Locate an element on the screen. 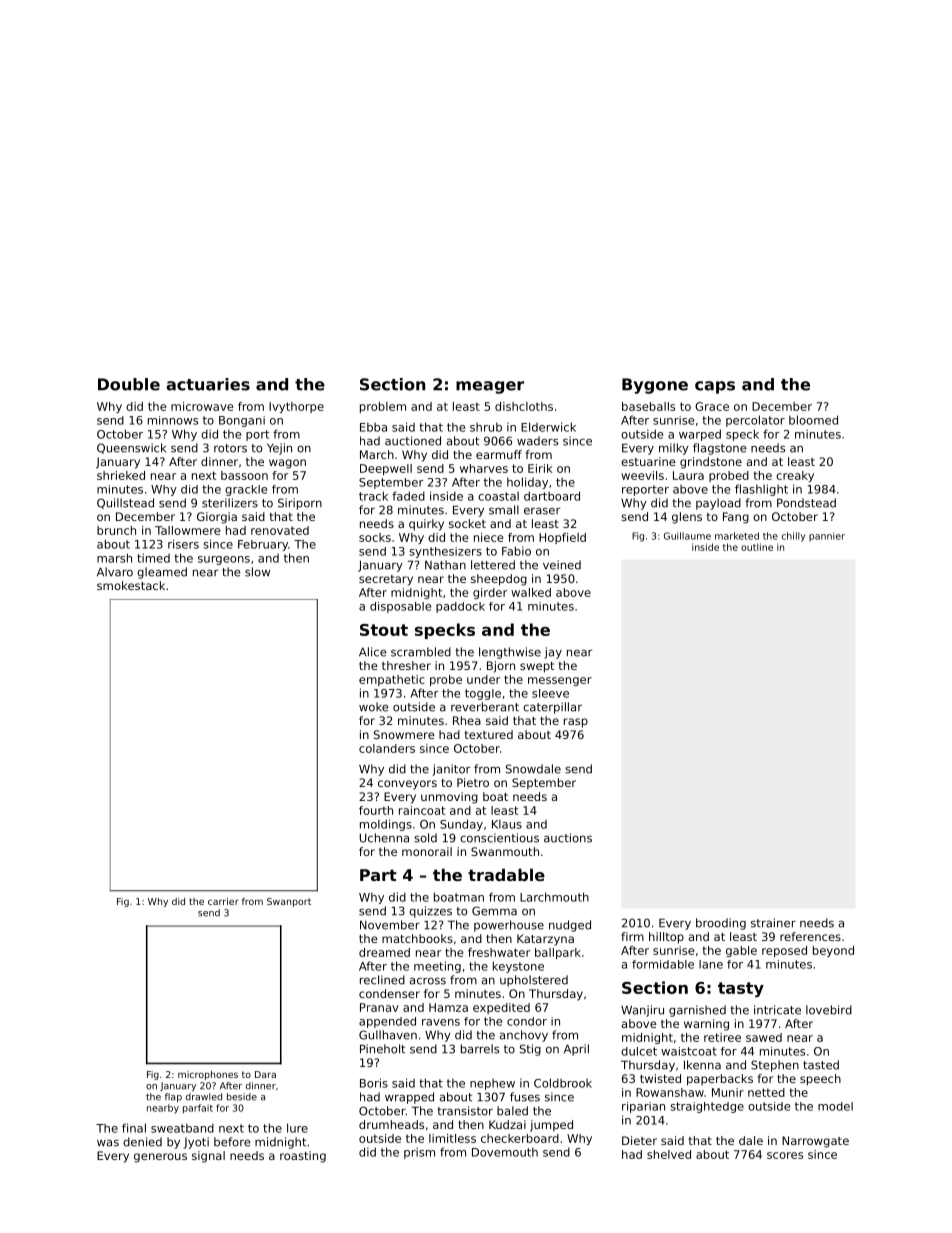  caps is located at coordinates (715, 387).
